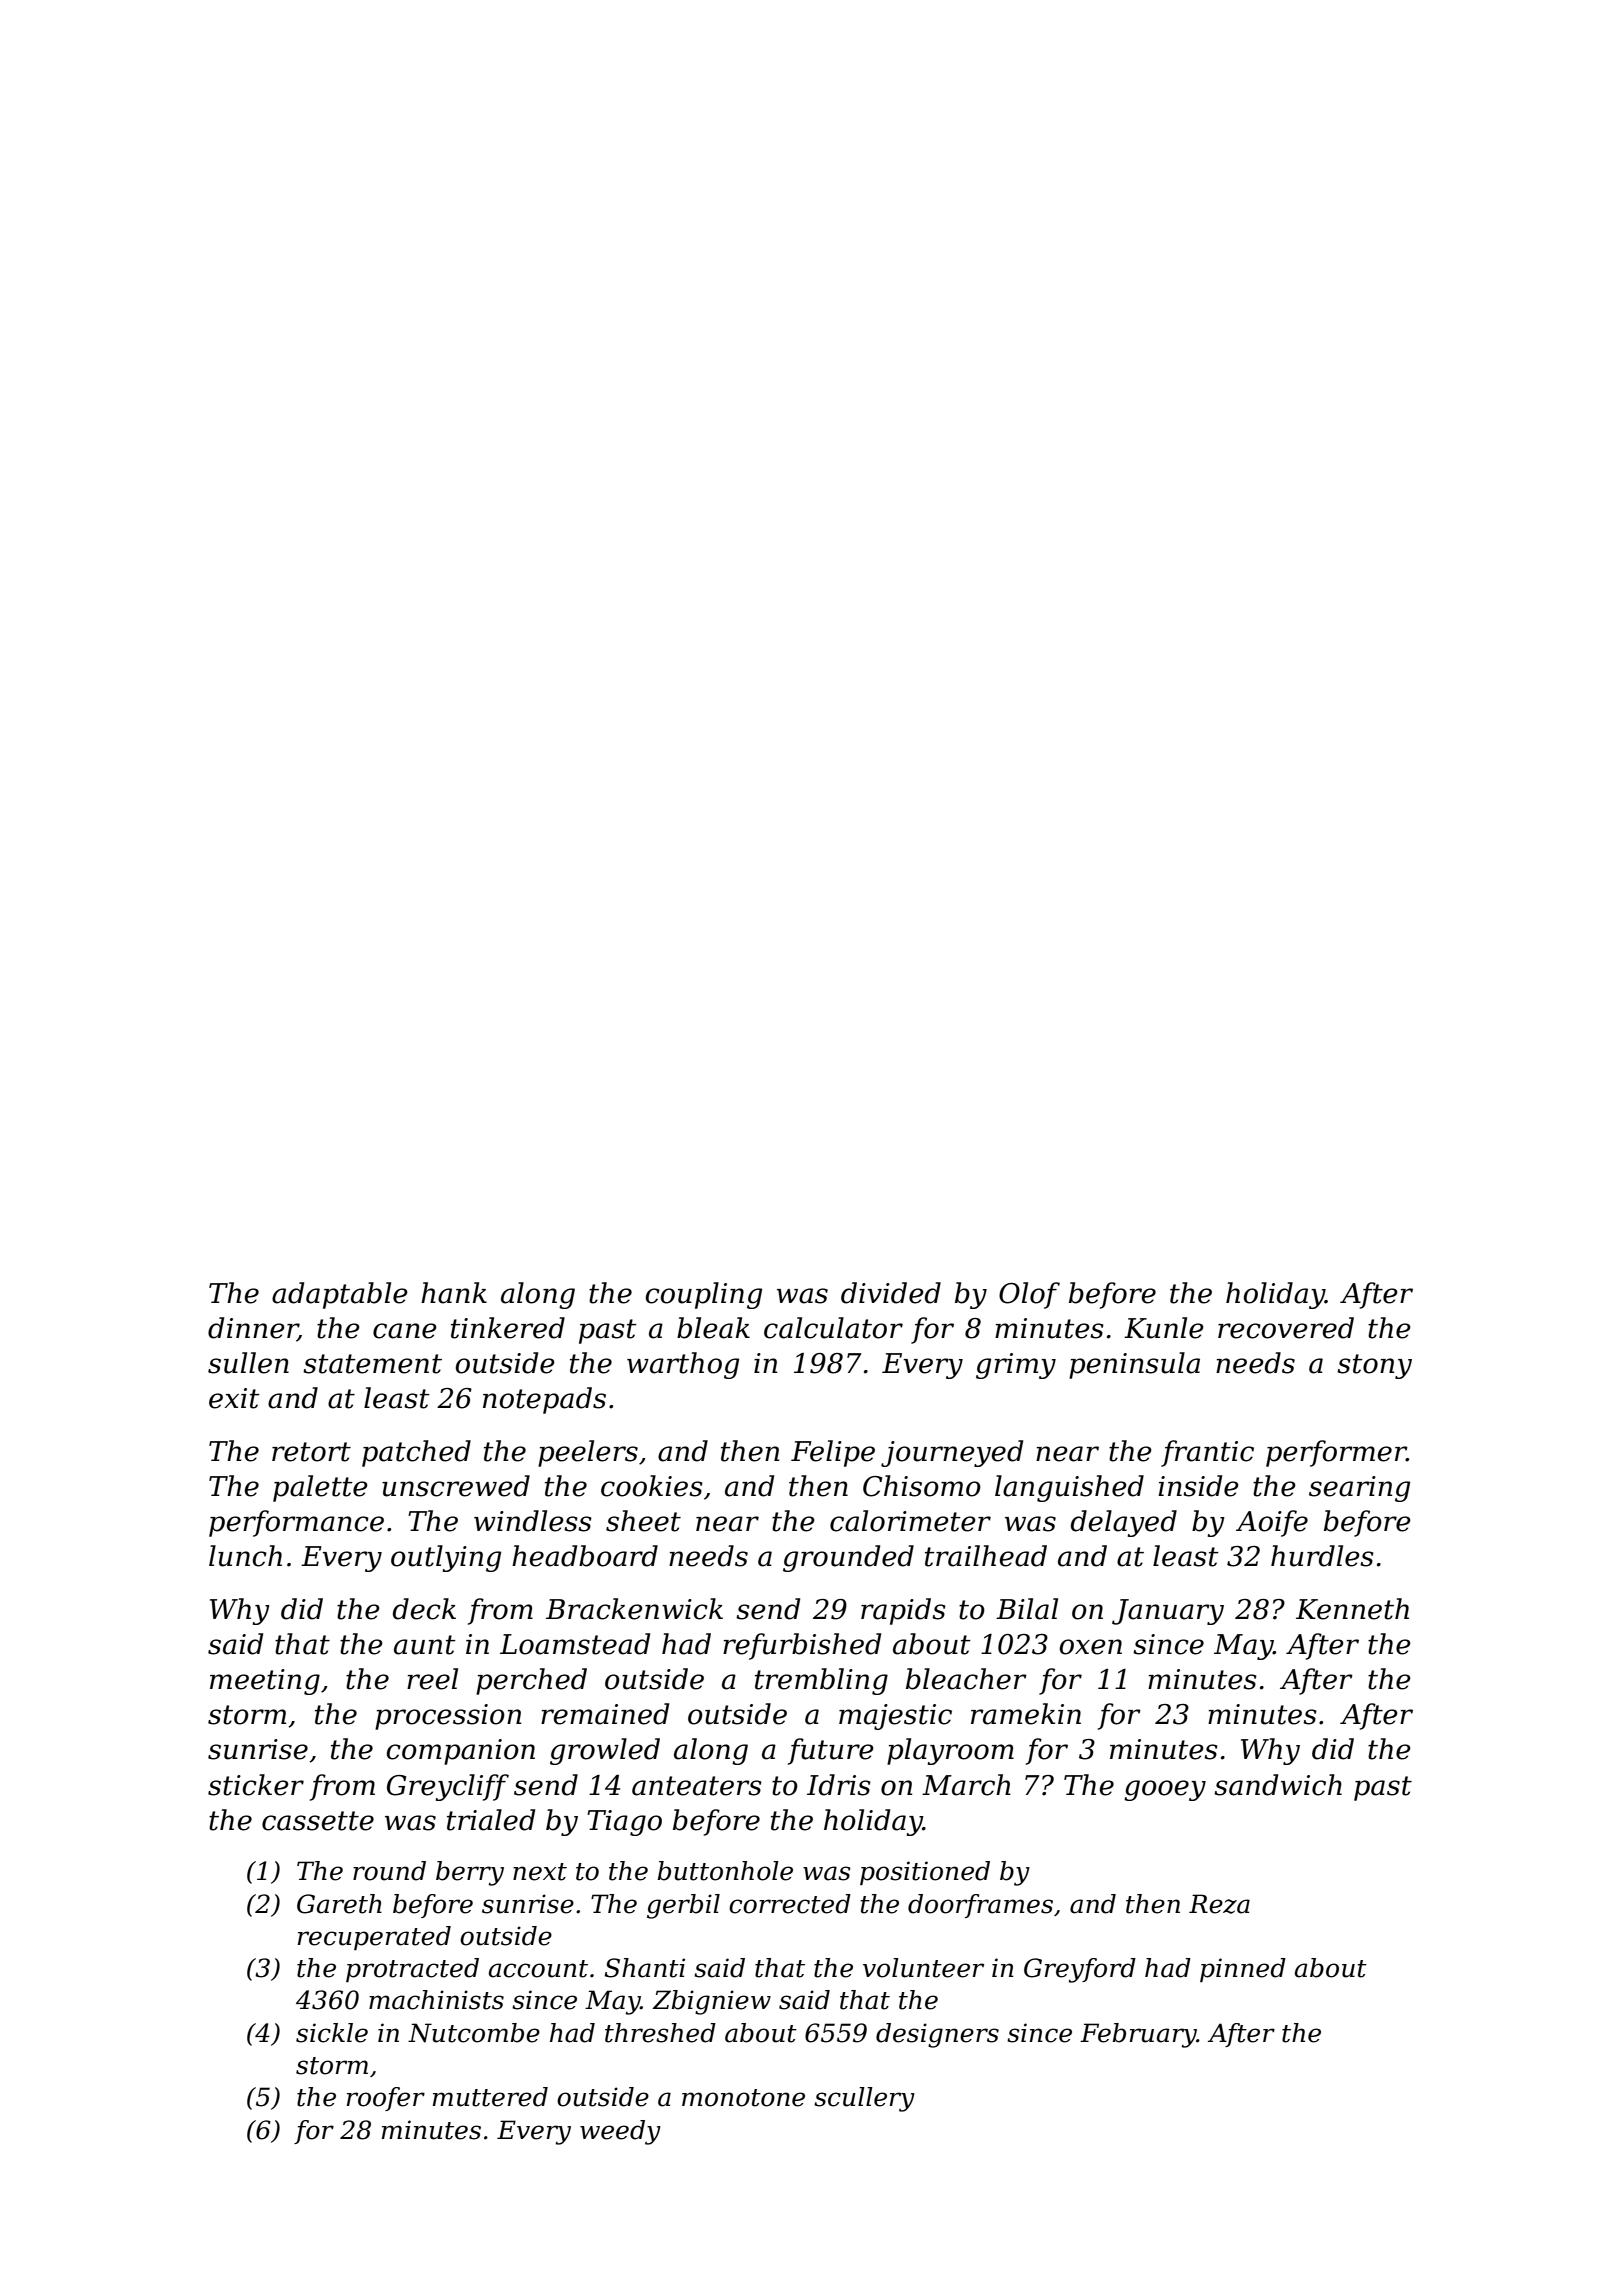 Image resolution: width=1620 pixels, height=2292 pixels. What do you see at coordinates (332, 2033) in the screenshot?
I see `sickle` at bounding box center [332, 2033].
